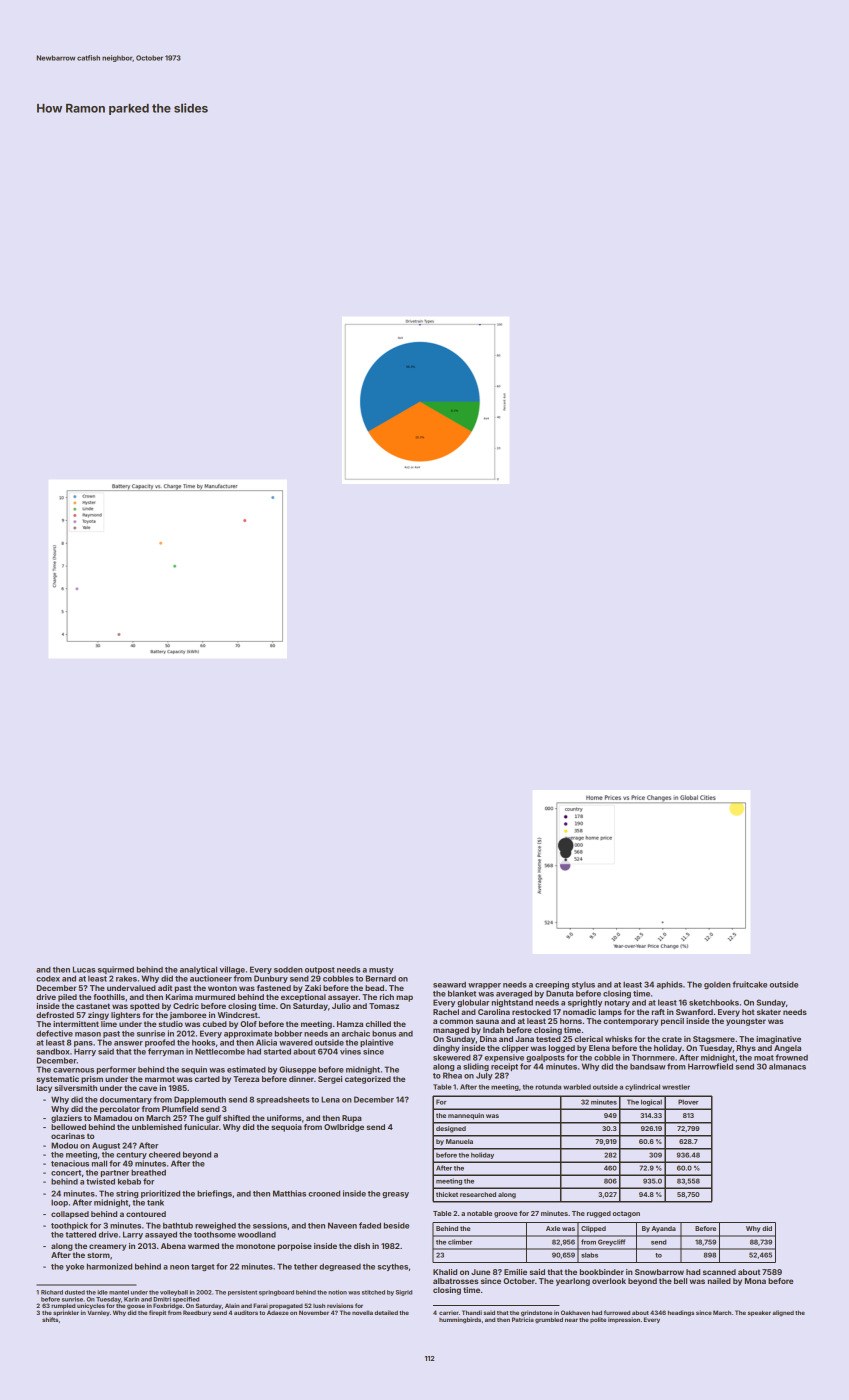 The height and width of the screenshot is (1400, 849). I want to click on skewered, so click(452, 1057).
